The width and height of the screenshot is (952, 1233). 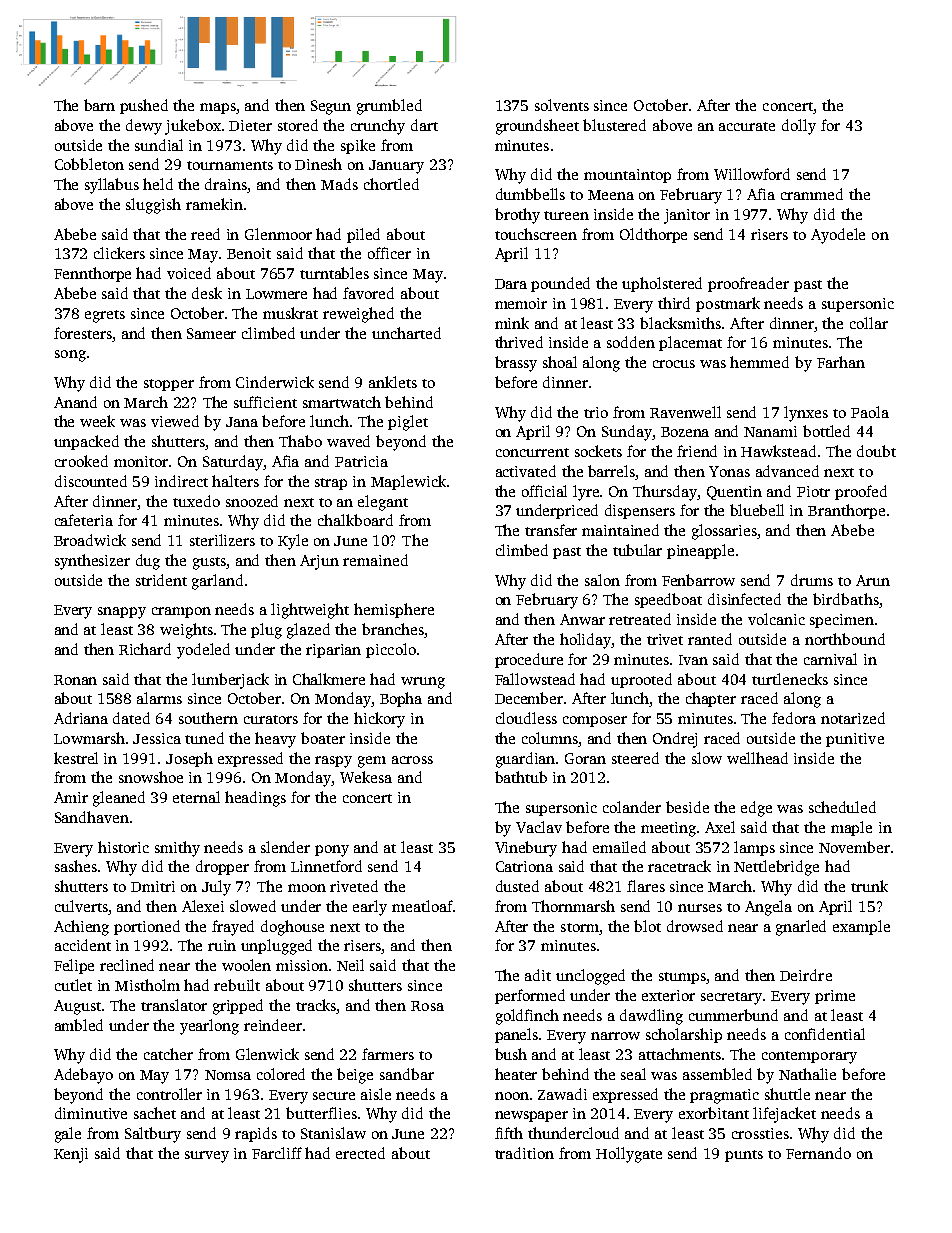 What do you see at coordinates (388, 1054) in the screenshot?
I see `farmers` at bounding box center [388, 1054].
